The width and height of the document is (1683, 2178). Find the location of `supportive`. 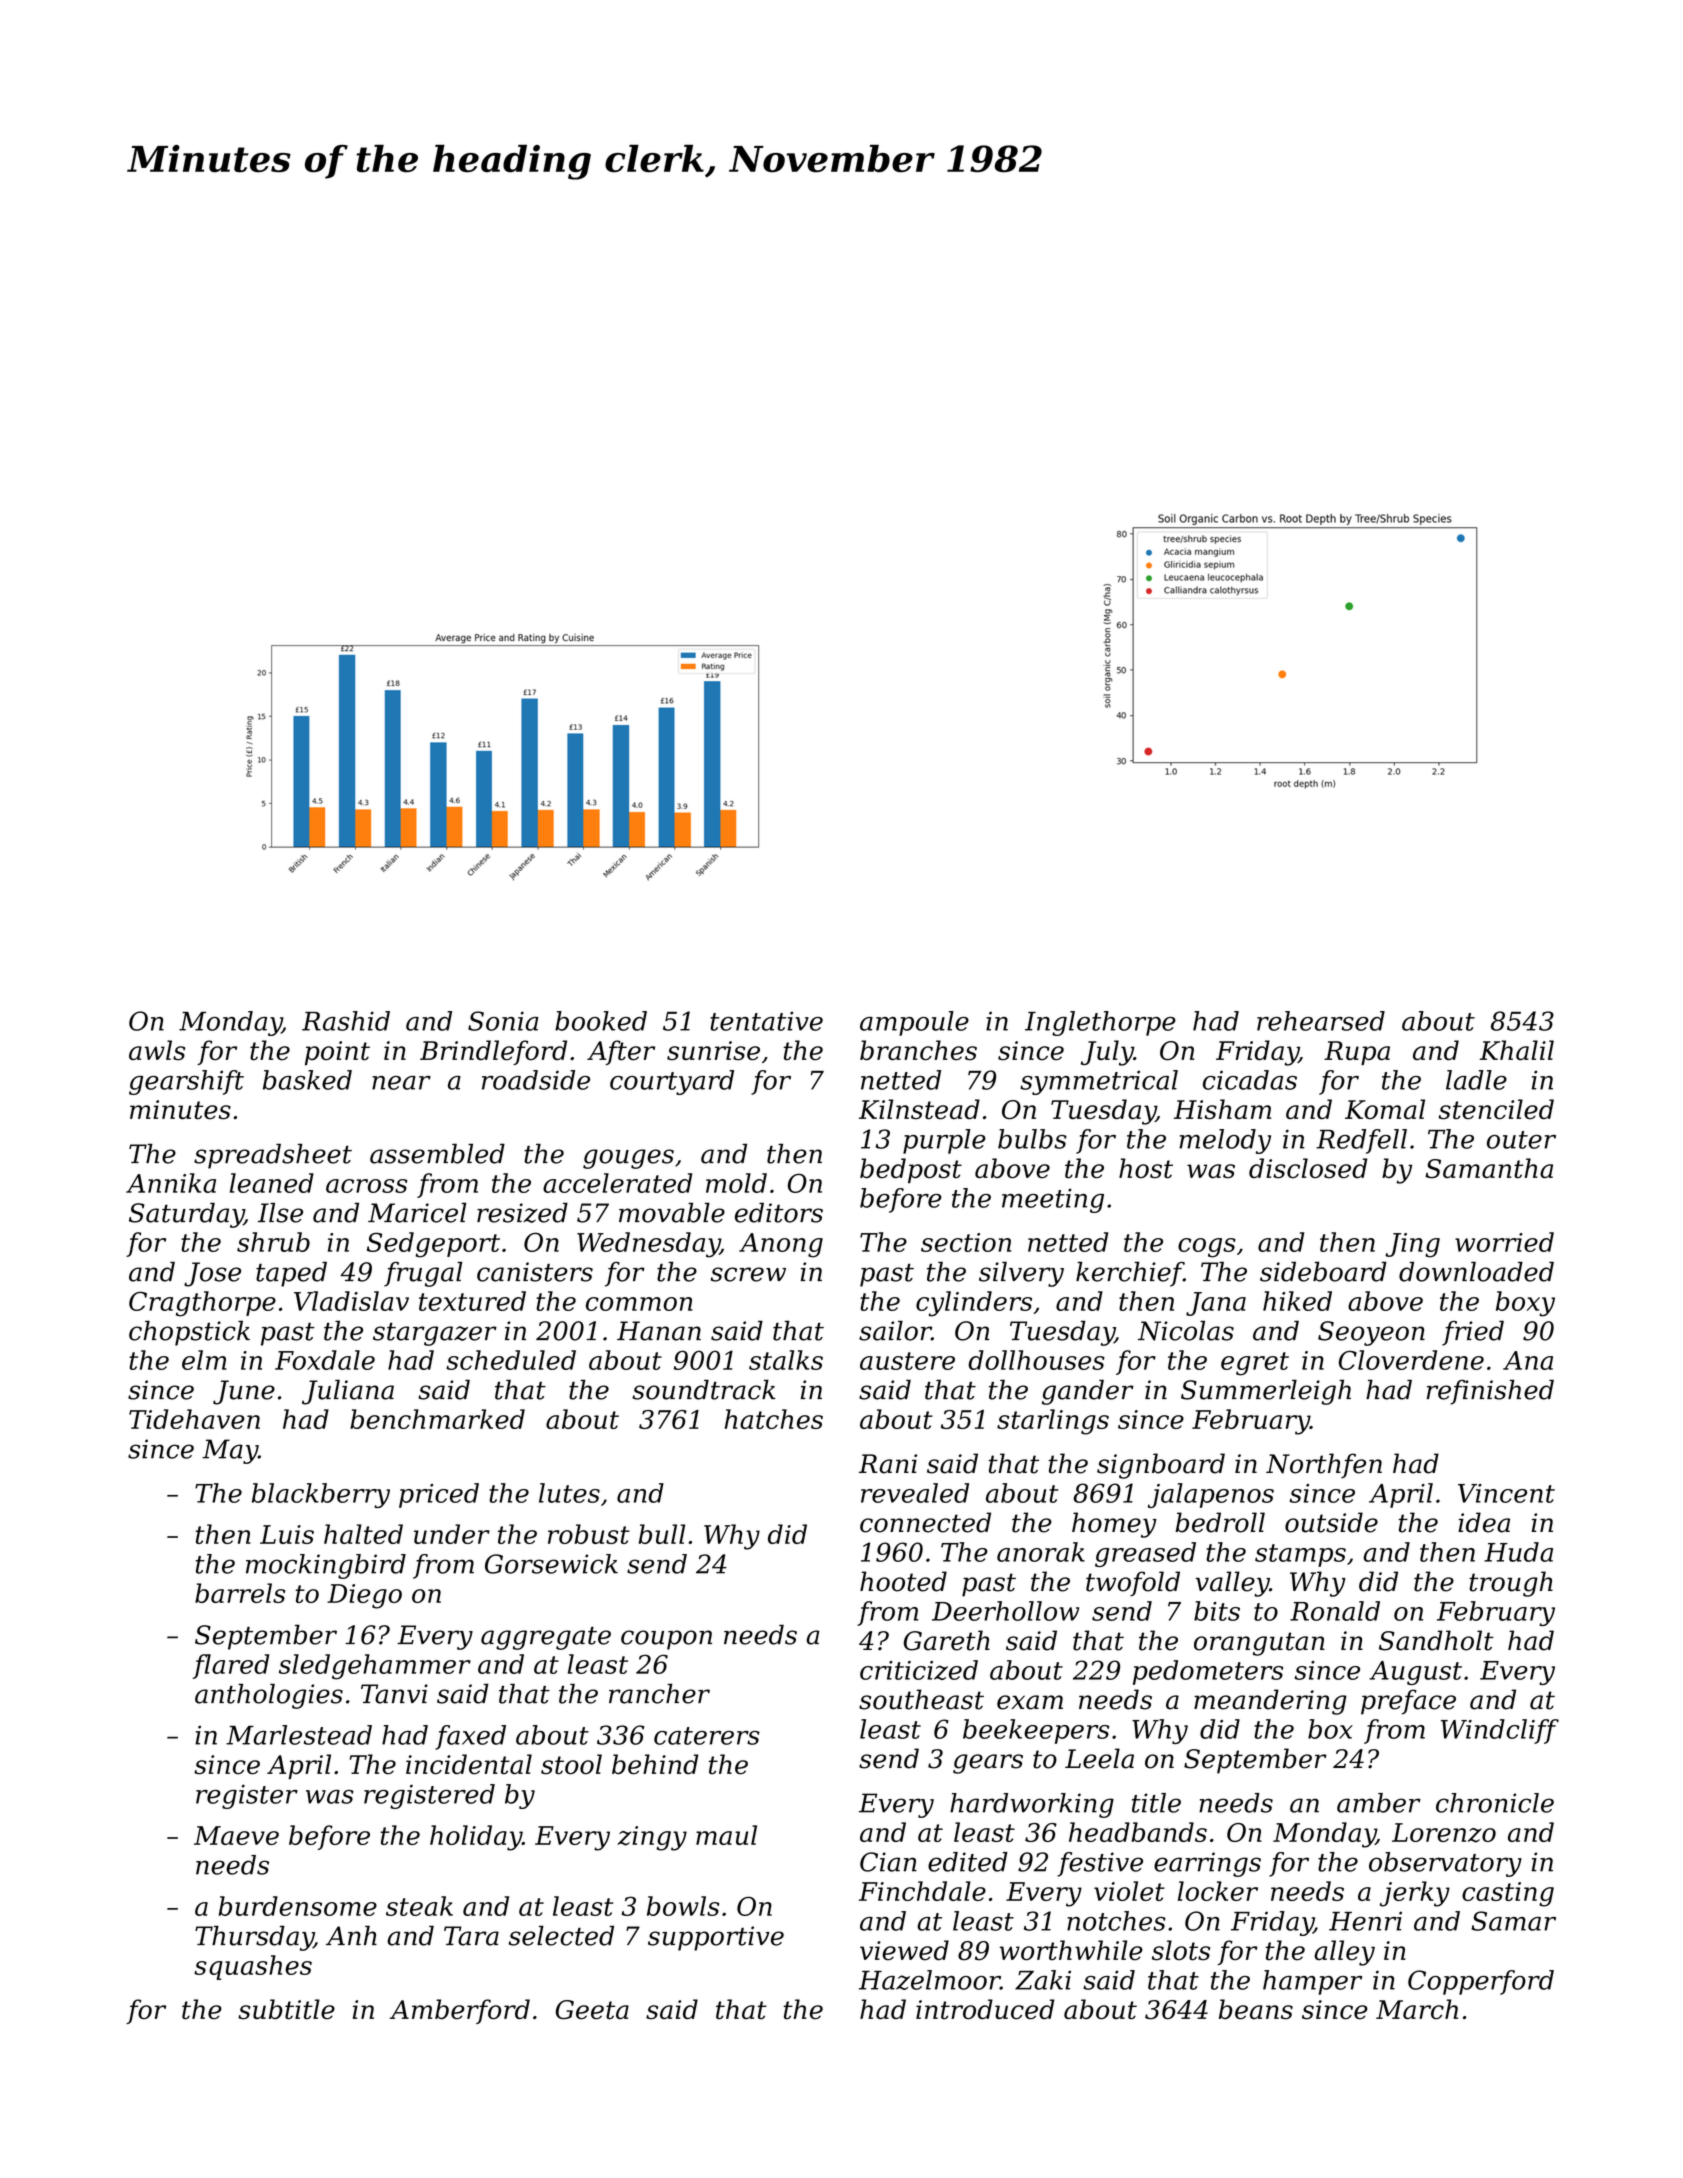

supportive is located at coordinates (716, 1938).
